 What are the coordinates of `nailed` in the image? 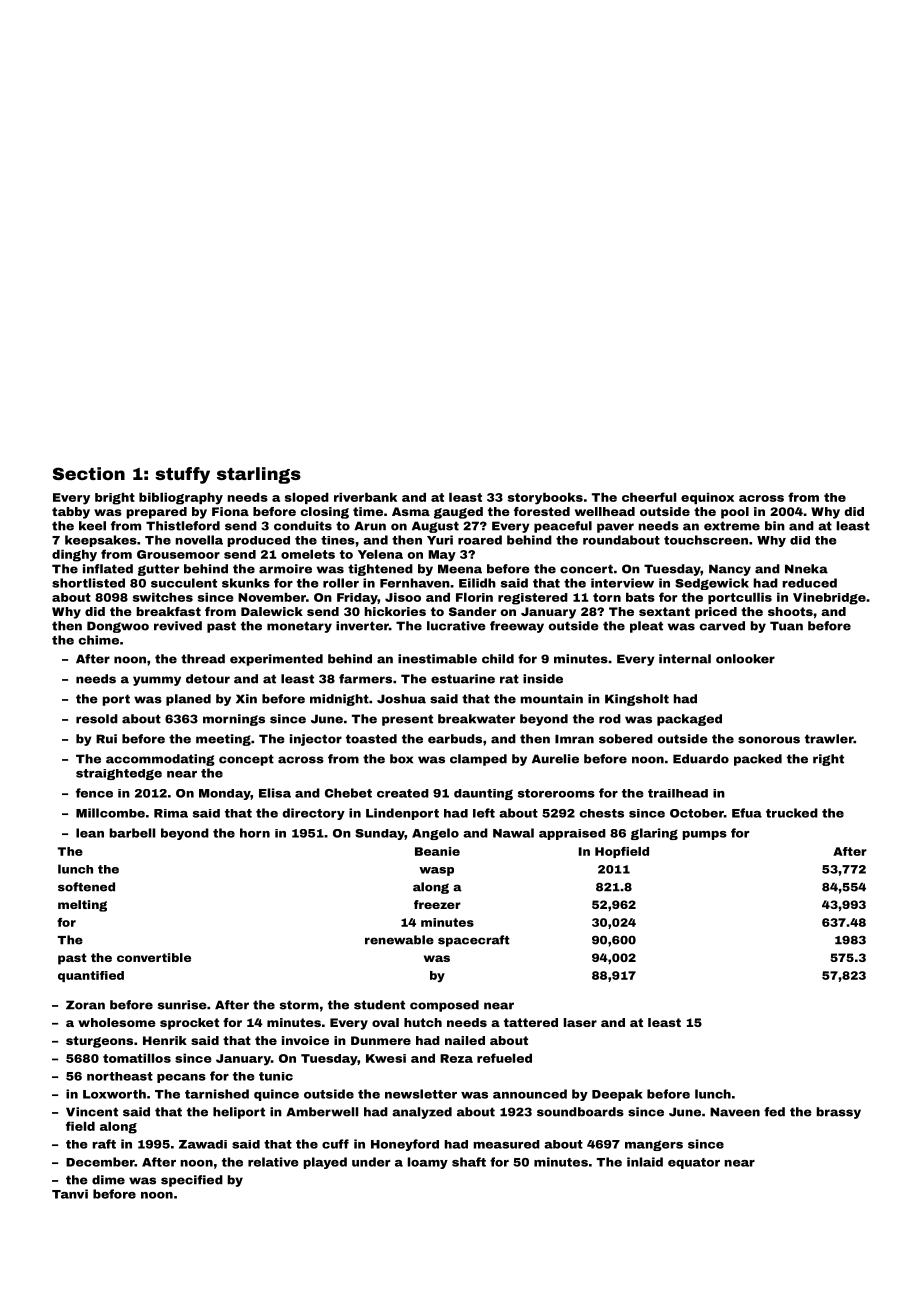 It's located at (465, 1040).
